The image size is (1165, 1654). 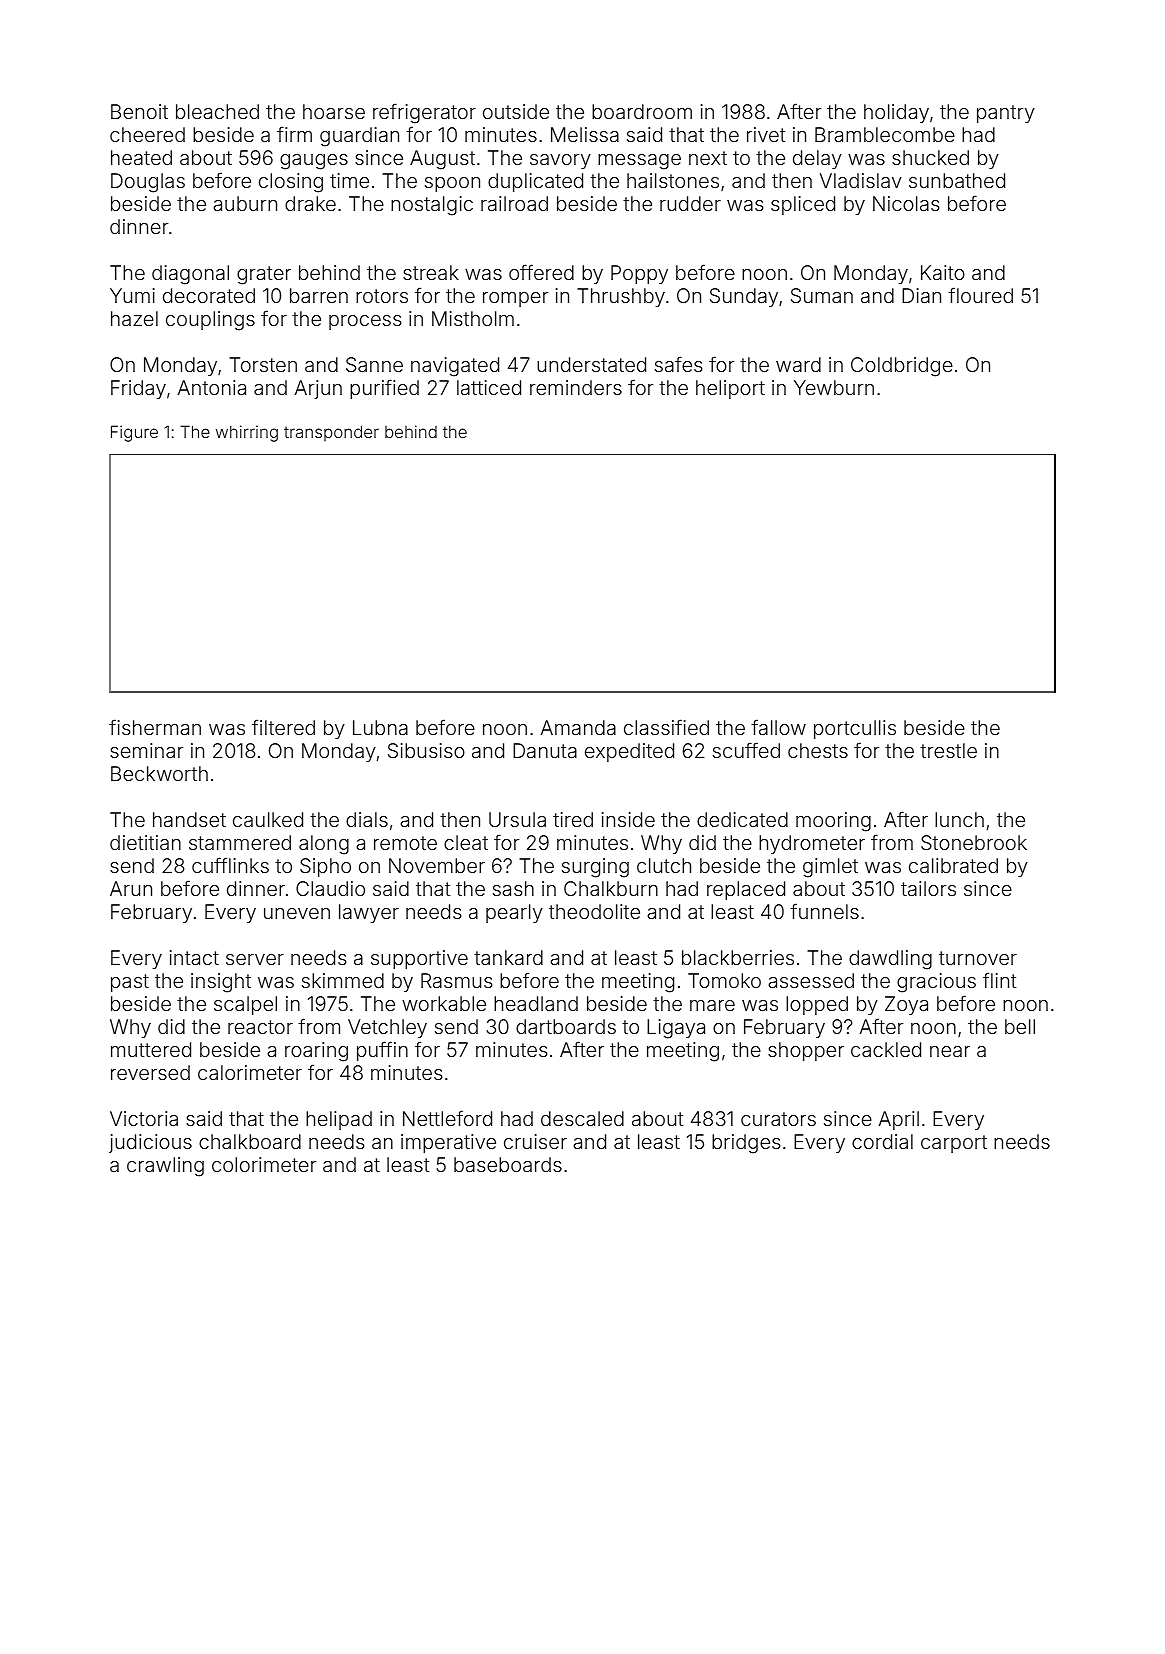 I want to click on inside, so click(x=628, y=819).
